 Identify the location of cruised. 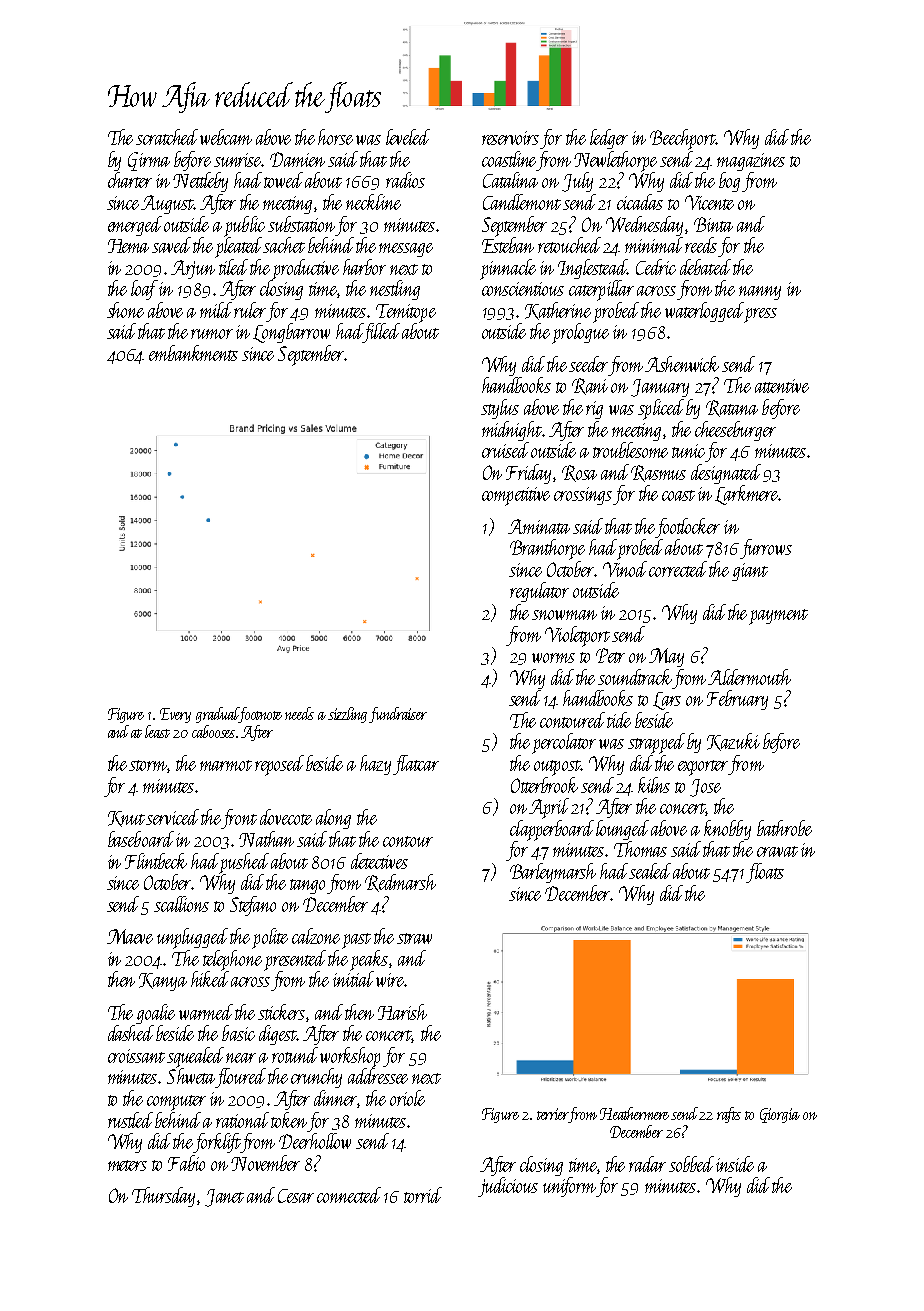
(505, 450).
